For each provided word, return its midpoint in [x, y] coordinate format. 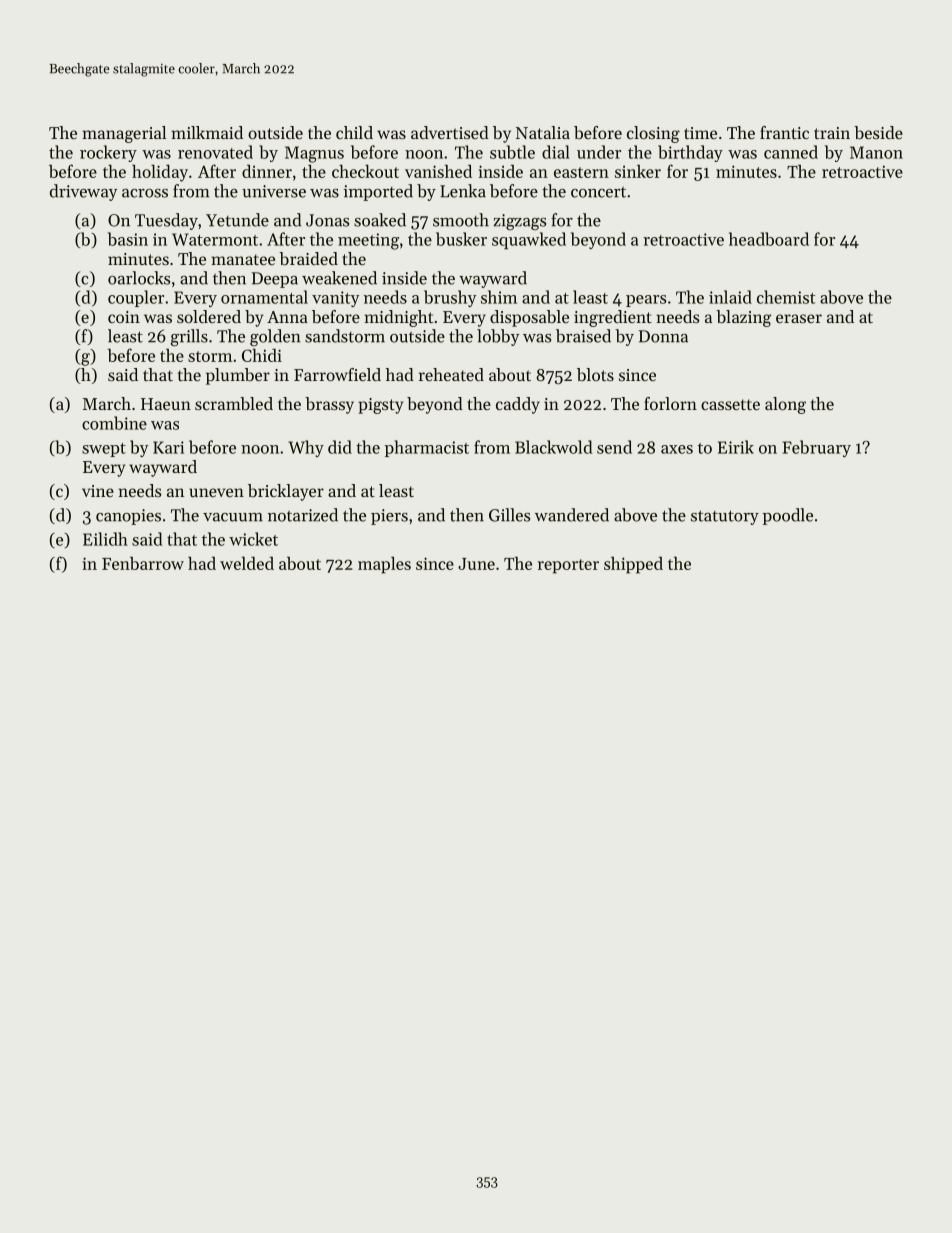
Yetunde [237, 220]
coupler [136, 298]
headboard [769, 239]
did [340, 447]
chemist [786, 297]
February [816, 448]
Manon [876, 152]
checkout [365, 171]
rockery [108, 153]
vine [98, 491]
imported [378, 192]
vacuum [233, 517]
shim [499, 297]
